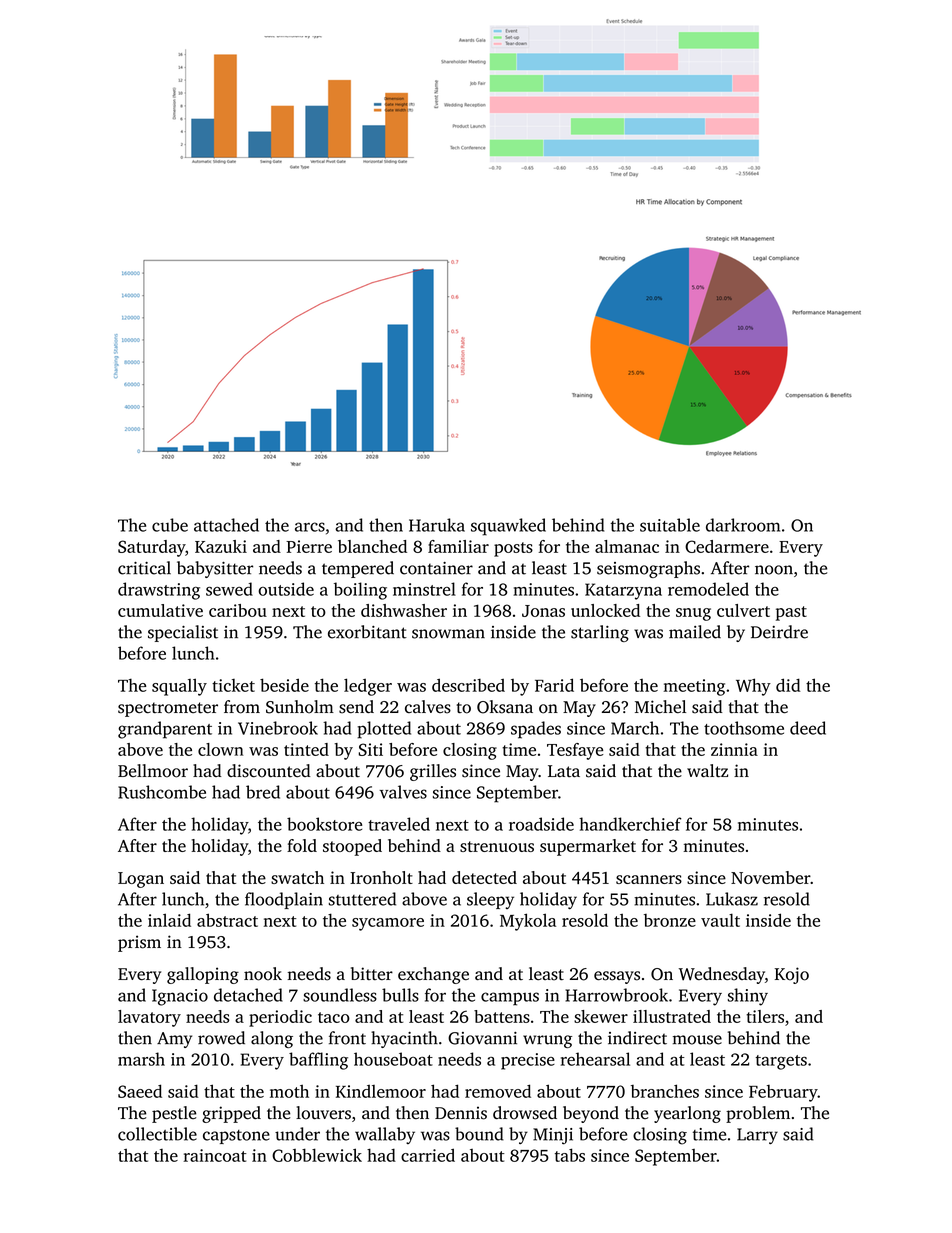 This screenshot has width=952, height=1233. What do you see at coordinates (437, 525) in the screenshot?
I see `Haruka` at bounding box center [437, 525].
